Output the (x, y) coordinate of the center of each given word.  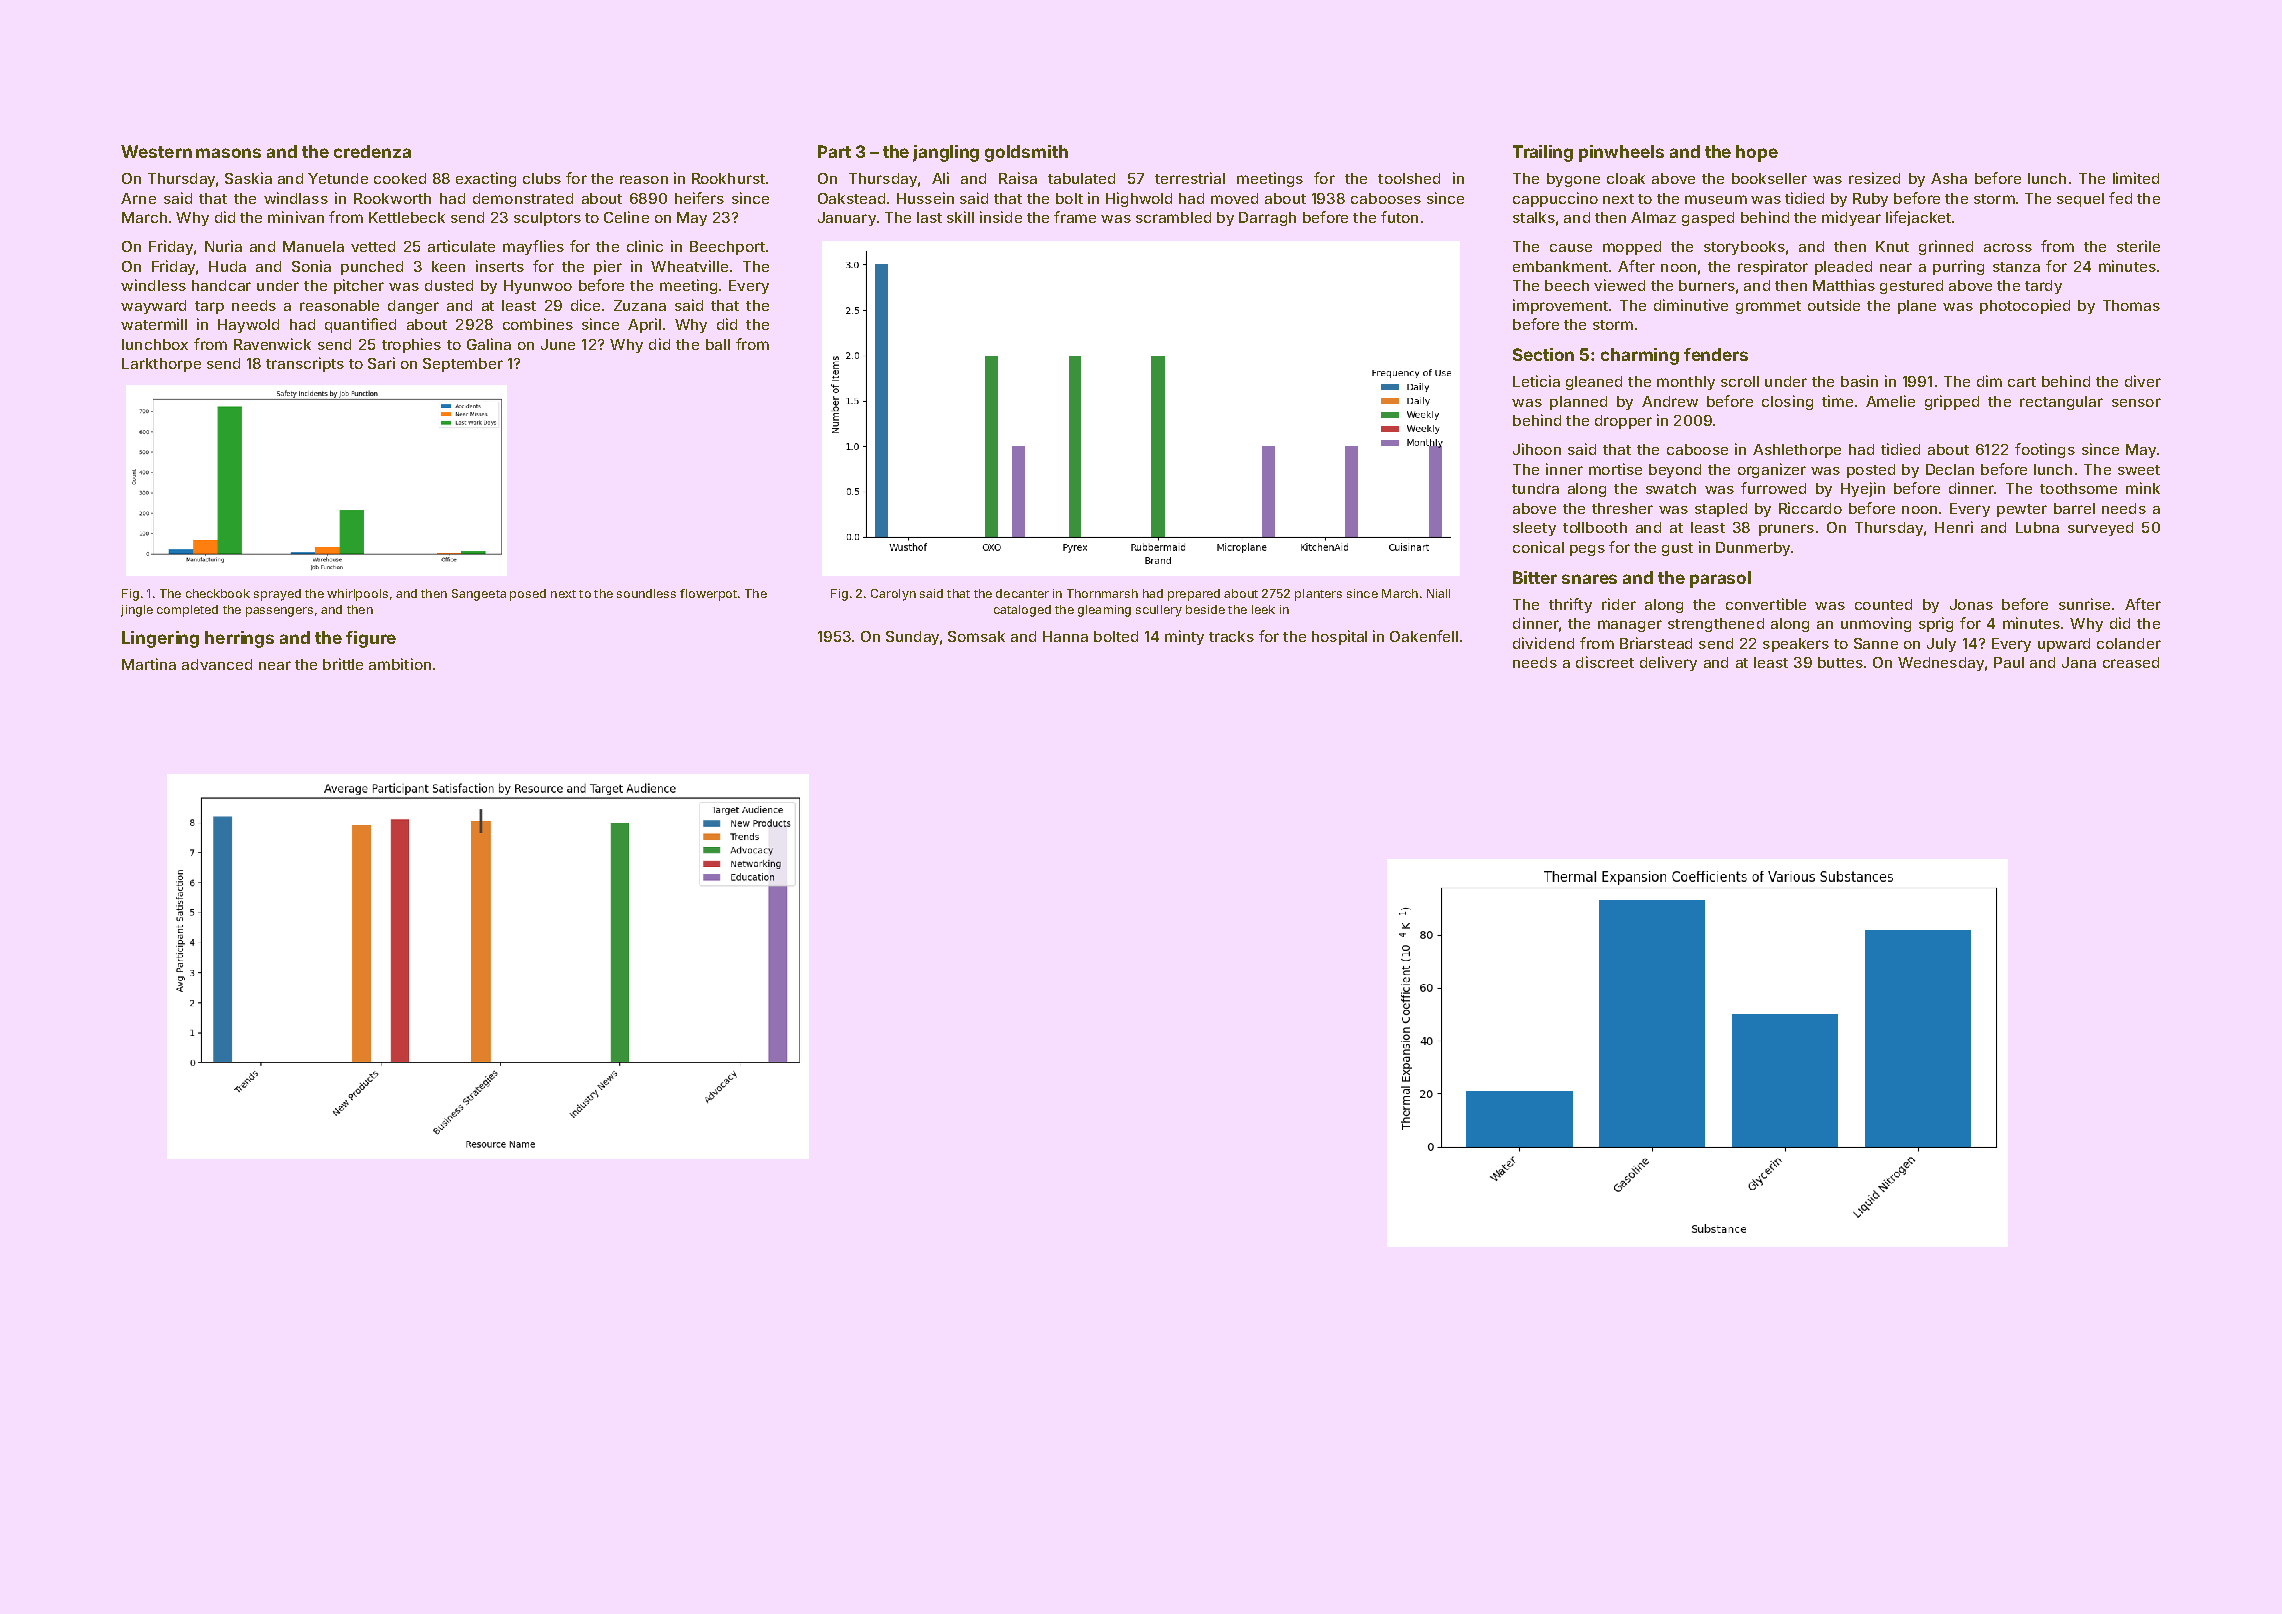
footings (2045, 450)
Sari (381, 363)
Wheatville (689, 266)
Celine (626, 217)
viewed (1619, 285)
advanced (217, 664)
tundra (1535, 488)
